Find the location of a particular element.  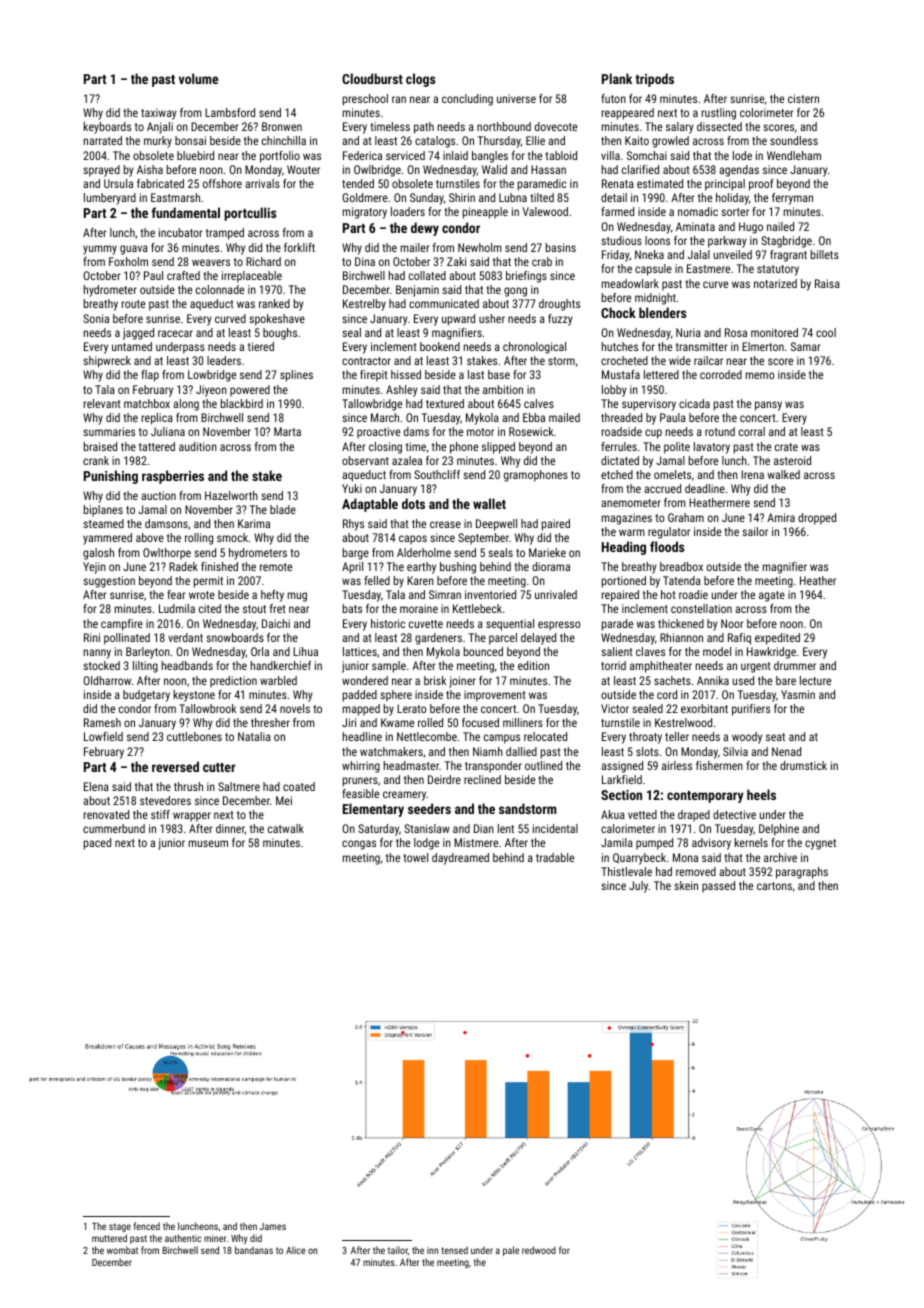

Hugo is located at coordinates (751, 228).
